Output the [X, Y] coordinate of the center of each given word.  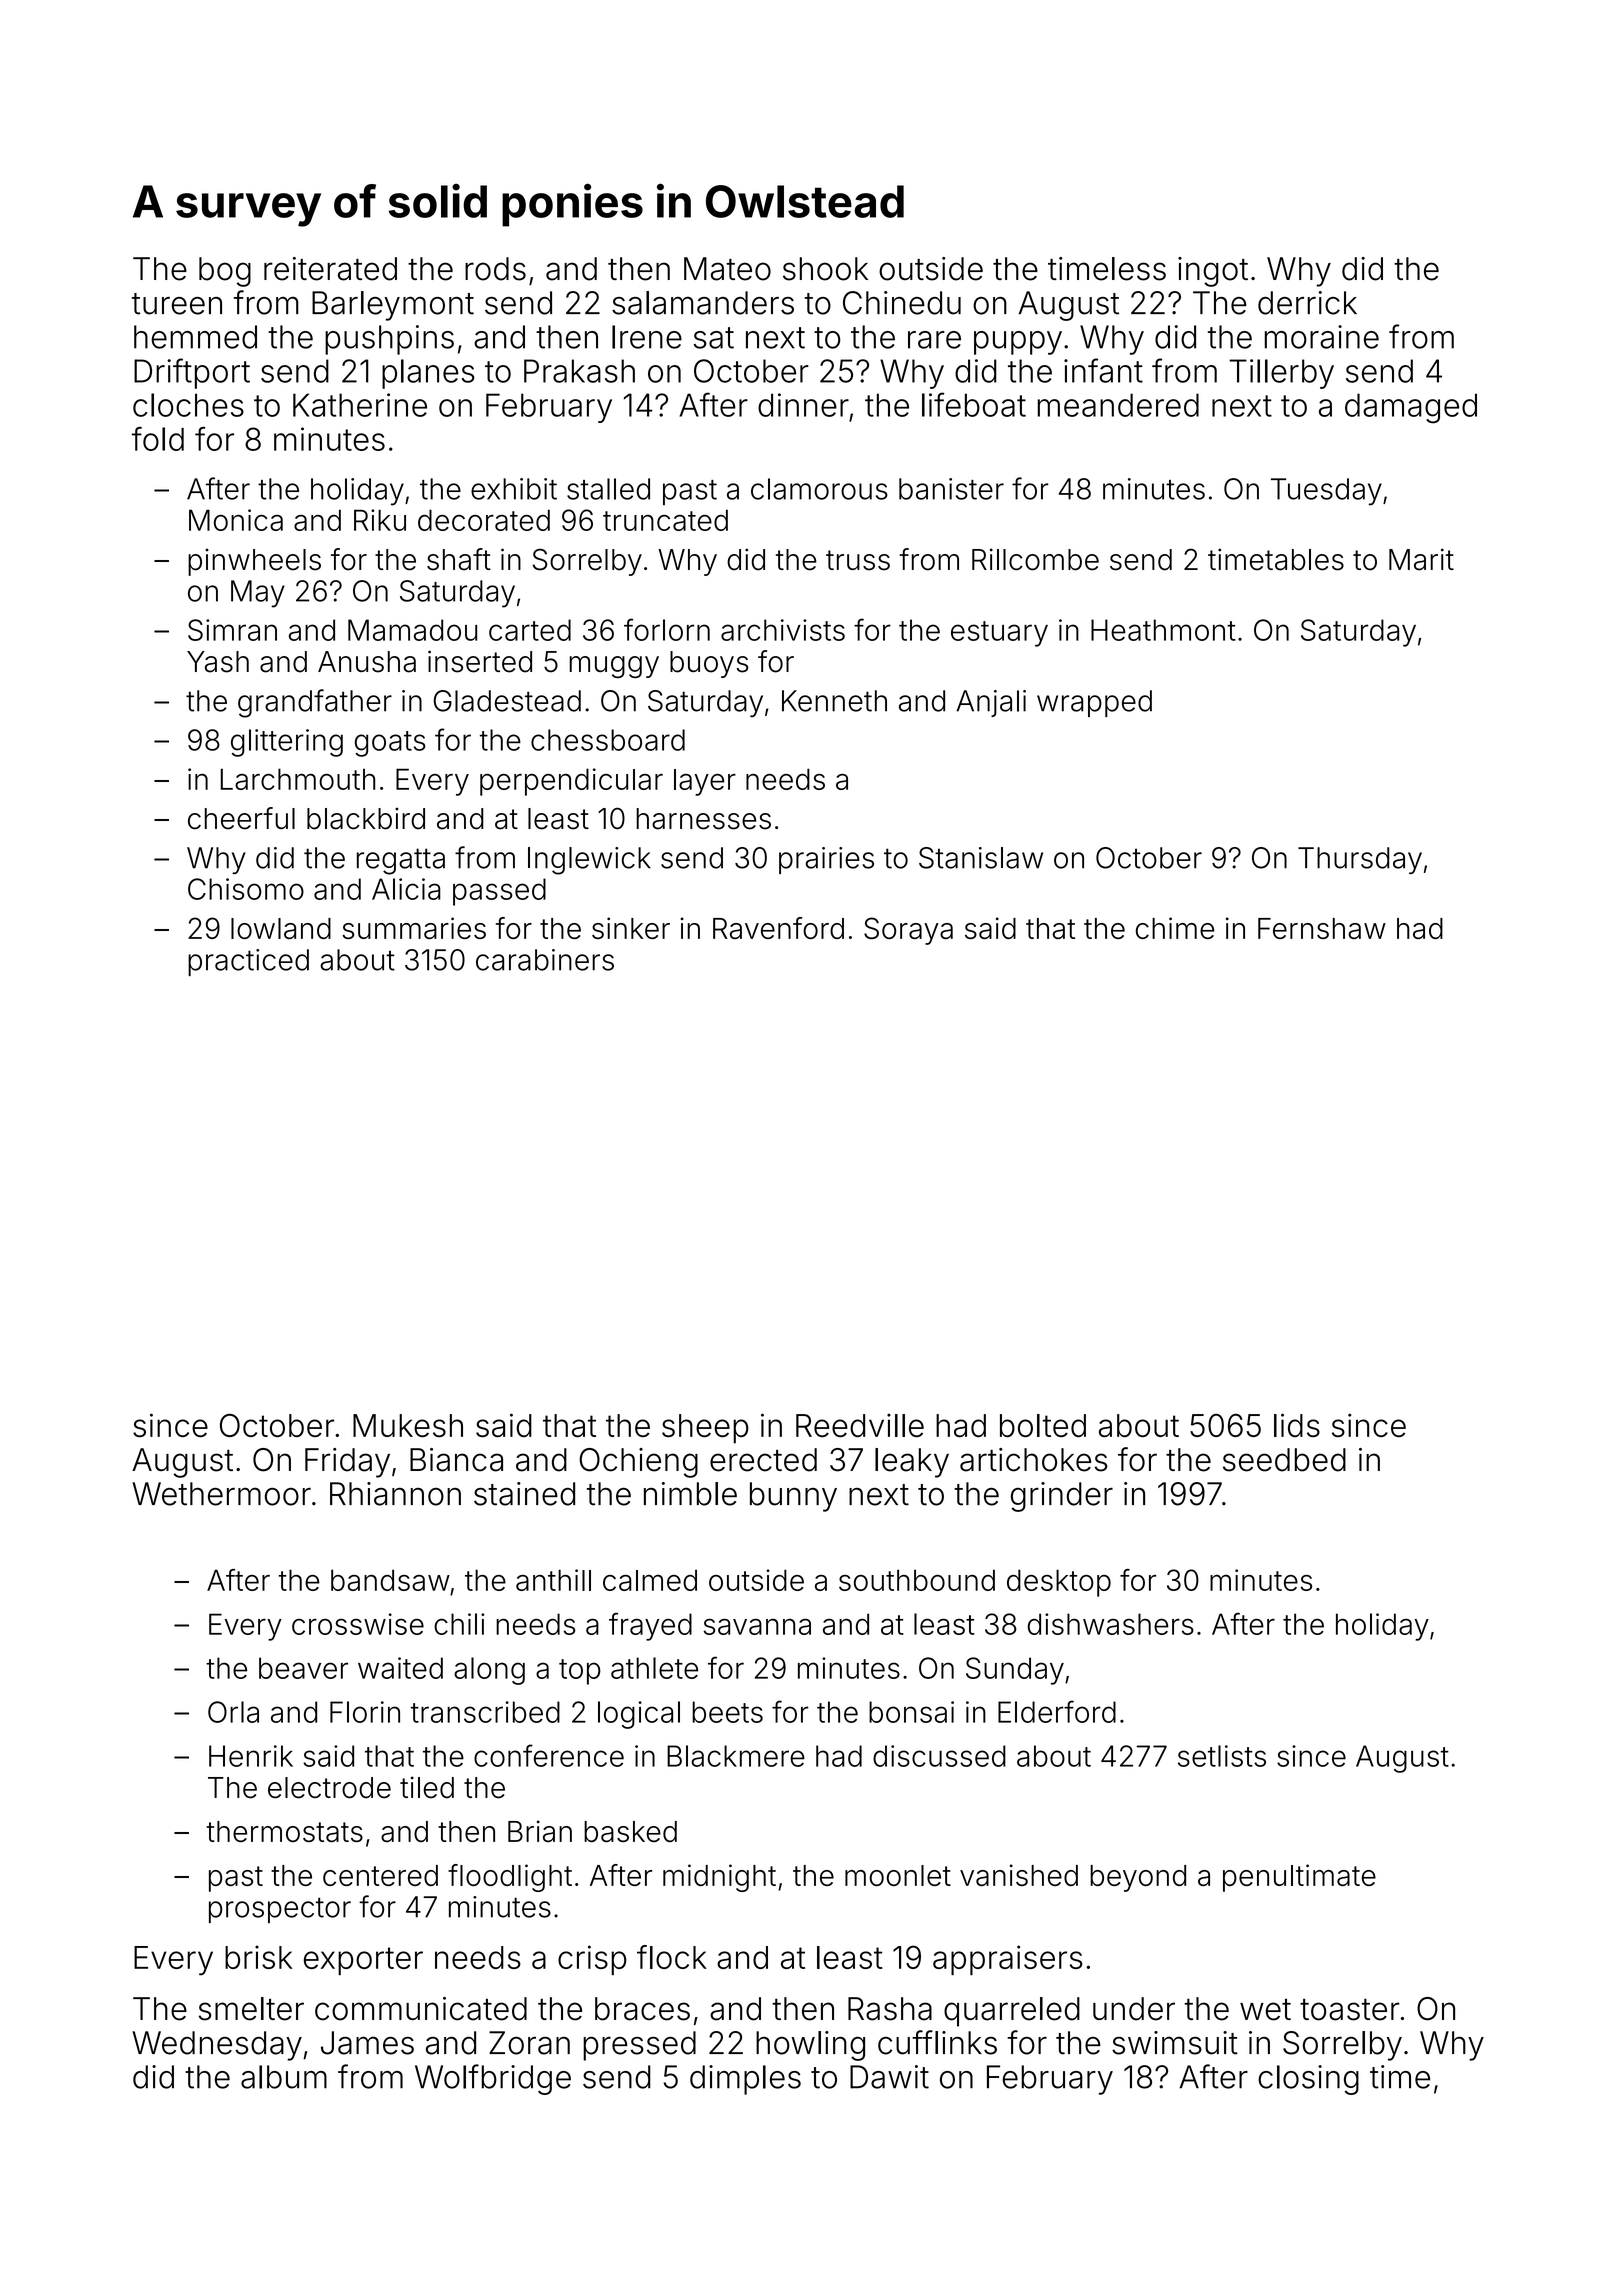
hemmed [195, 337]
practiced [248, 962]
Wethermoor [221, 1494]
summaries [414, 928]
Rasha [890, 2009]
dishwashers [1111, 1624]
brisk [258, 1957]
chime [1175, 928]
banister [951, 489]
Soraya [908, 931]
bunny [793, 1497]
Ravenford [778, 928]
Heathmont [1163, 630]
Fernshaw [1322, 928]
